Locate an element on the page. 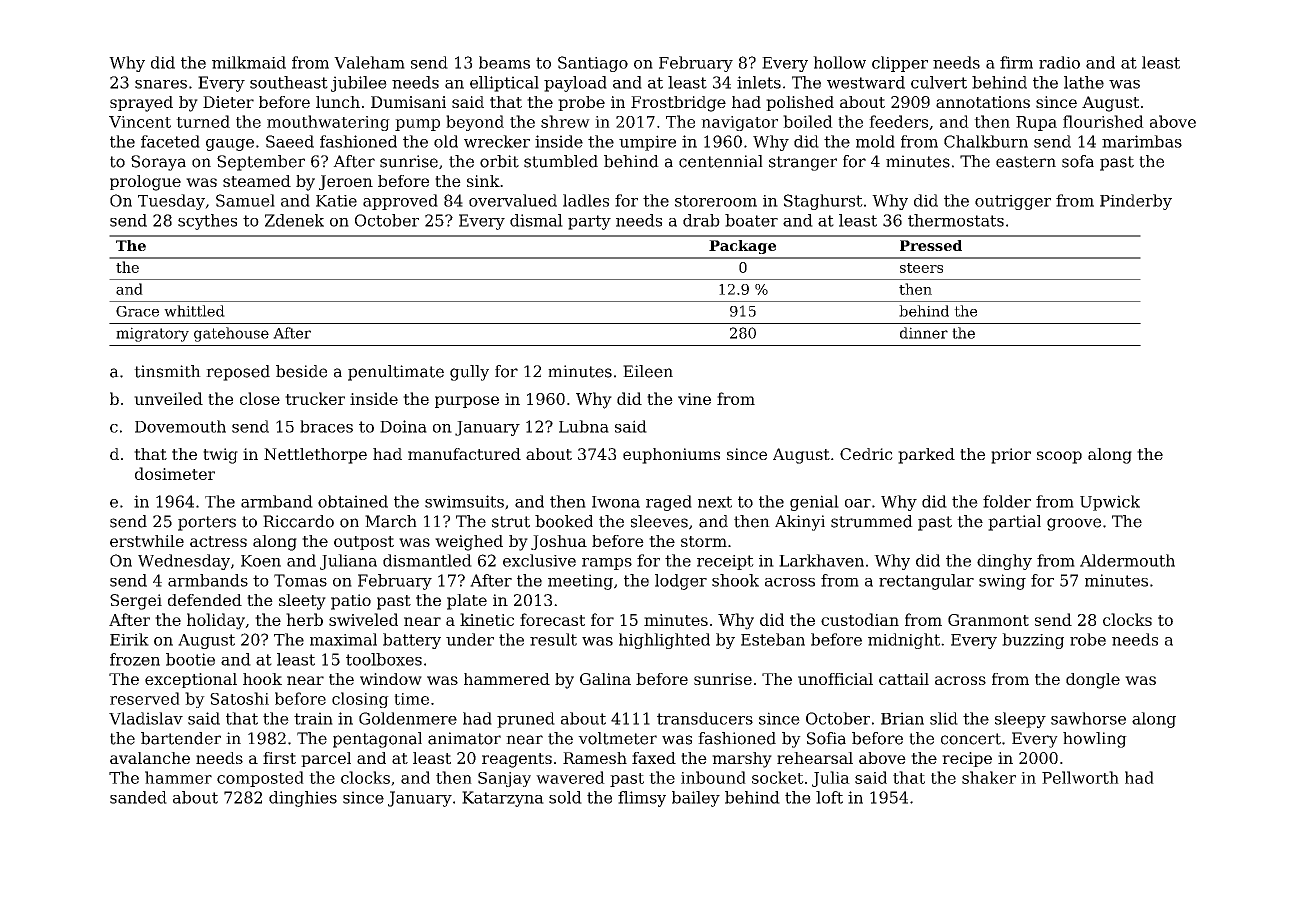 Image resolution: width=1308 pixels, height=924 pixels. milkmaid is located at coordinates (249, 62).
